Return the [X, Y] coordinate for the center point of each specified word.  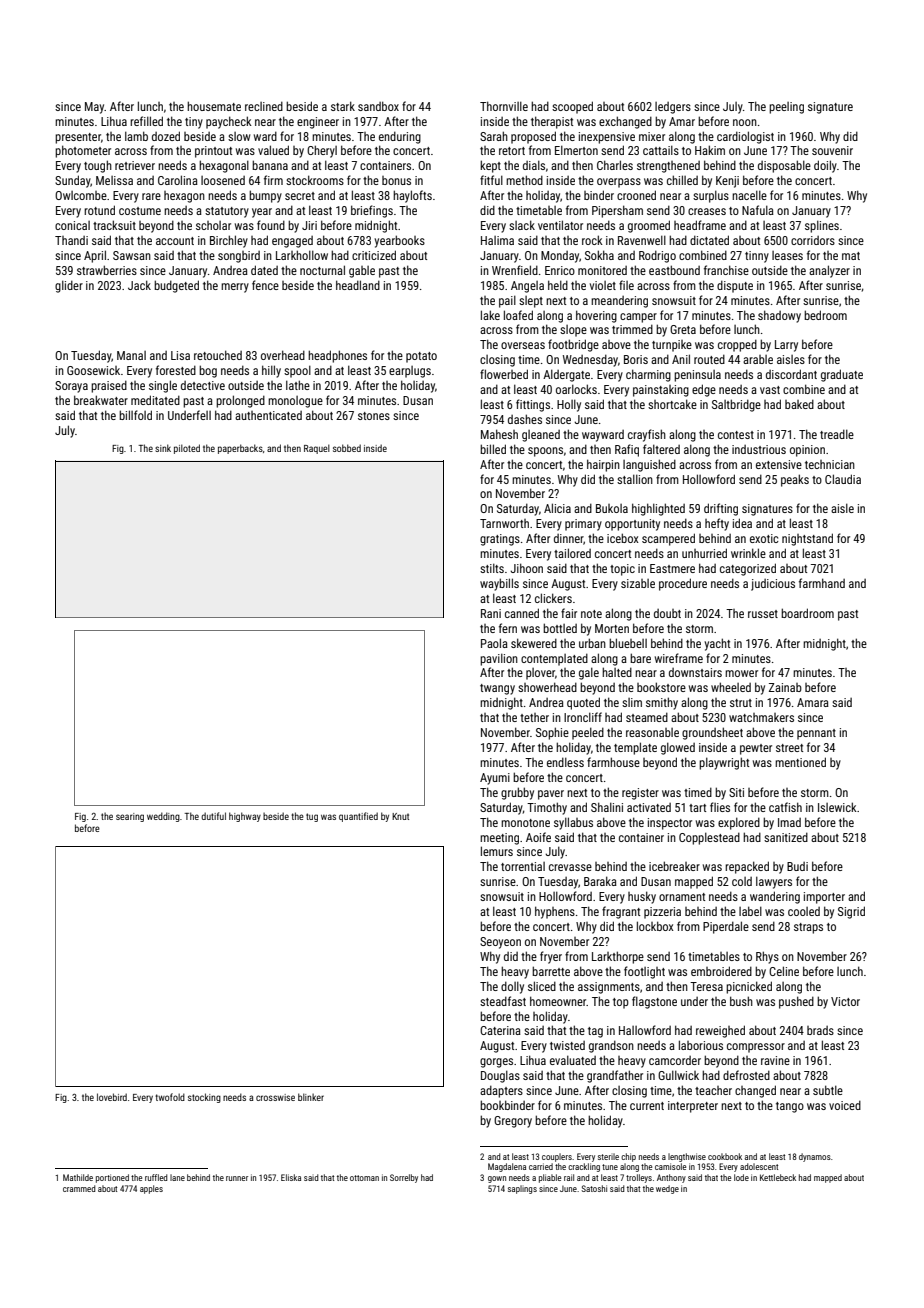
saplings [522, 1189]
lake [490, 315]
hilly [271, 371]
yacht [717, 644]
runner [237, 1178]
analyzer [829, 271]
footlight [644, 972]
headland [358, 285]
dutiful [213, 816]
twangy [497, 689]
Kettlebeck [778, 1177]
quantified [358, 817]
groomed [649, 226]
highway [245, 817]
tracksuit [114, 225]
